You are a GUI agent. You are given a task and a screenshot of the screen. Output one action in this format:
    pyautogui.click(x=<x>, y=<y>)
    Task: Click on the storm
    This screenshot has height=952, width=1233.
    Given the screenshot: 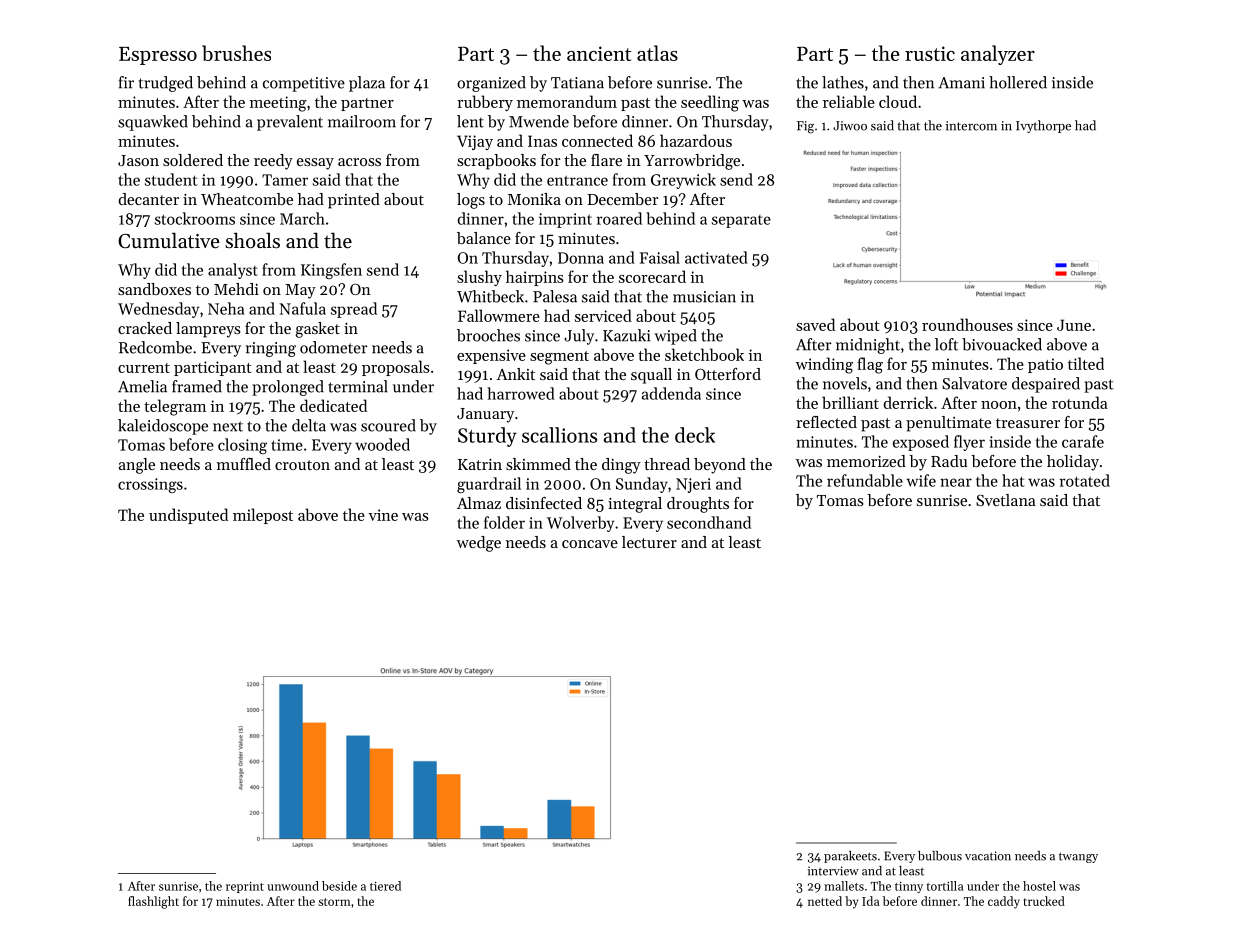 What is the action you would take?
    pyautogui.click(x=334, y=902)
